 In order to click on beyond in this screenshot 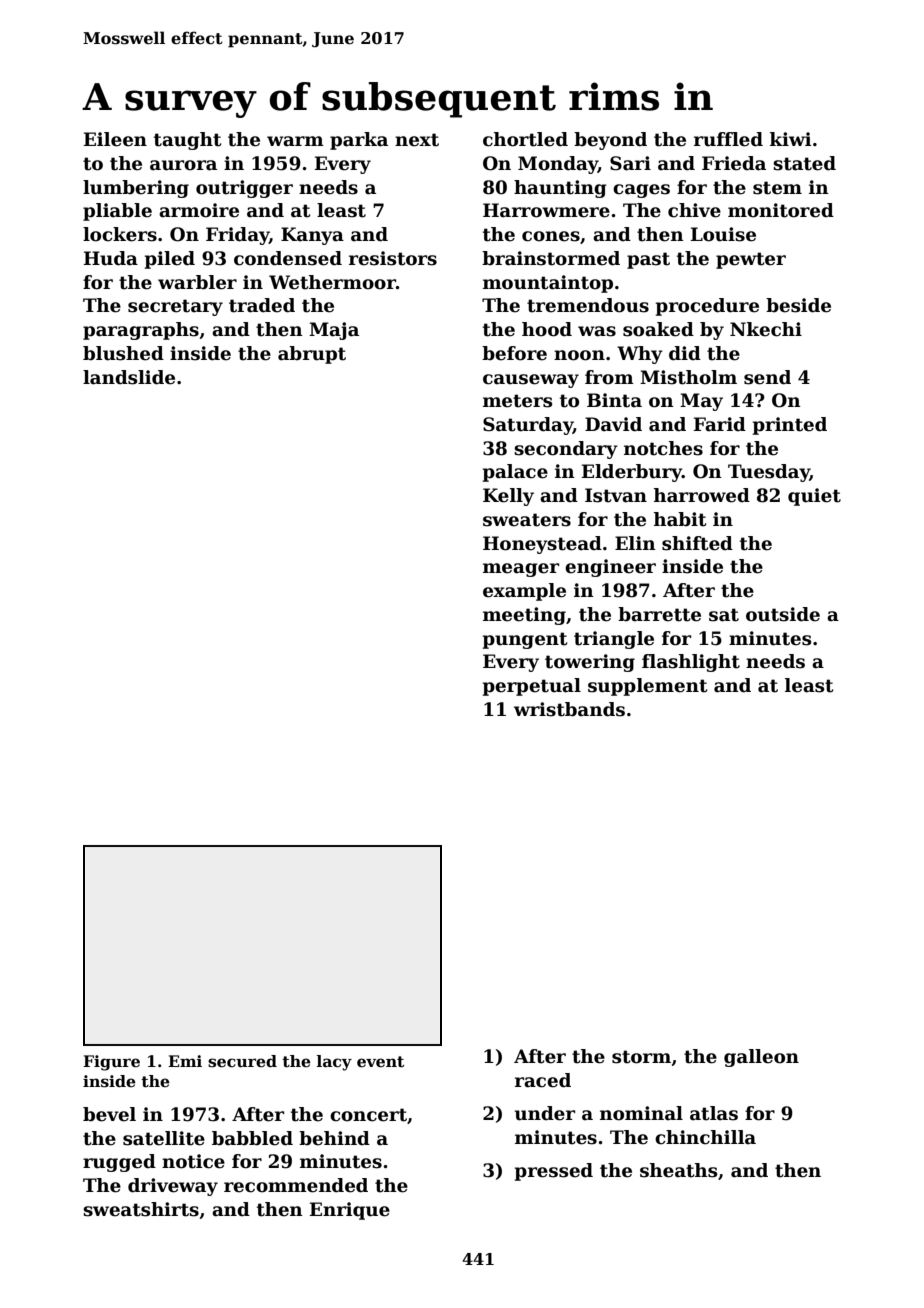, I will do `click(610, 141)`.
